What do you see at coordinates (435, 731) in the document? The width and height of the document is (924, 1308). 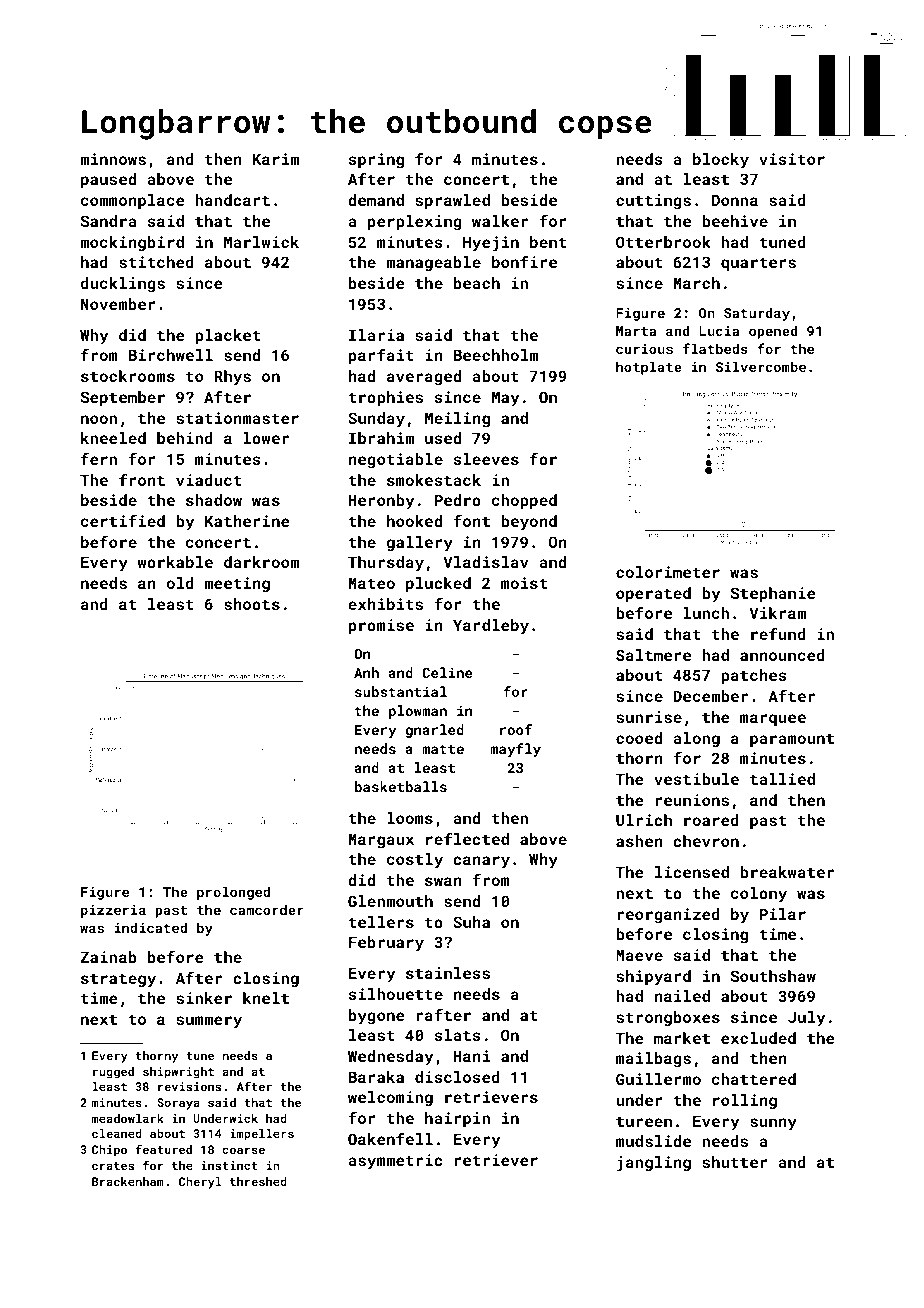 I see `gnarled` at bounding box center [435, 731].
